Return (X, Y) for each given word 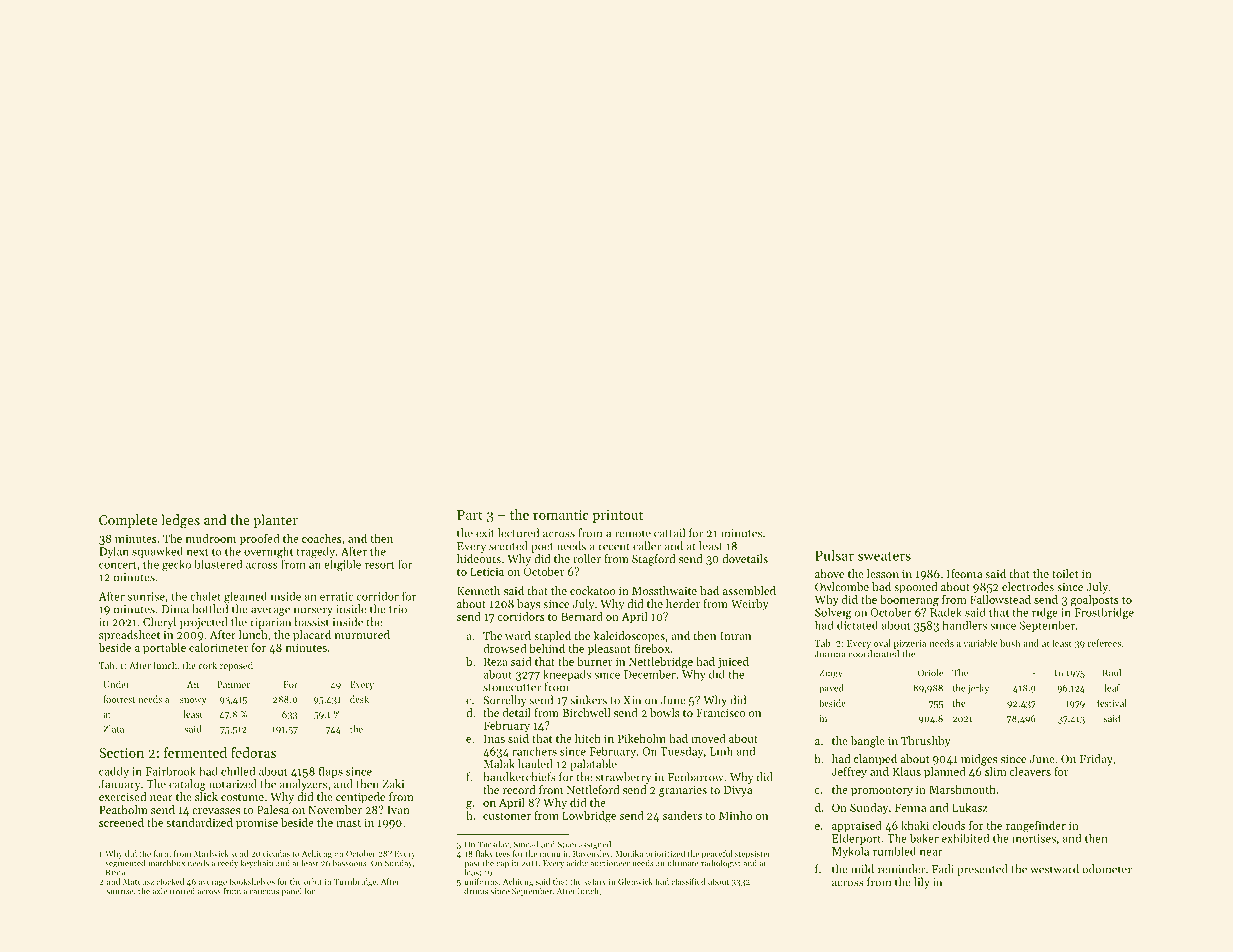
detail (517, 712)
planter (275, 521)
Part (470, 515)
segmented (125, 864)
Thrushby (926, 742)
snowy (193, 701)
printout (617, 516)
